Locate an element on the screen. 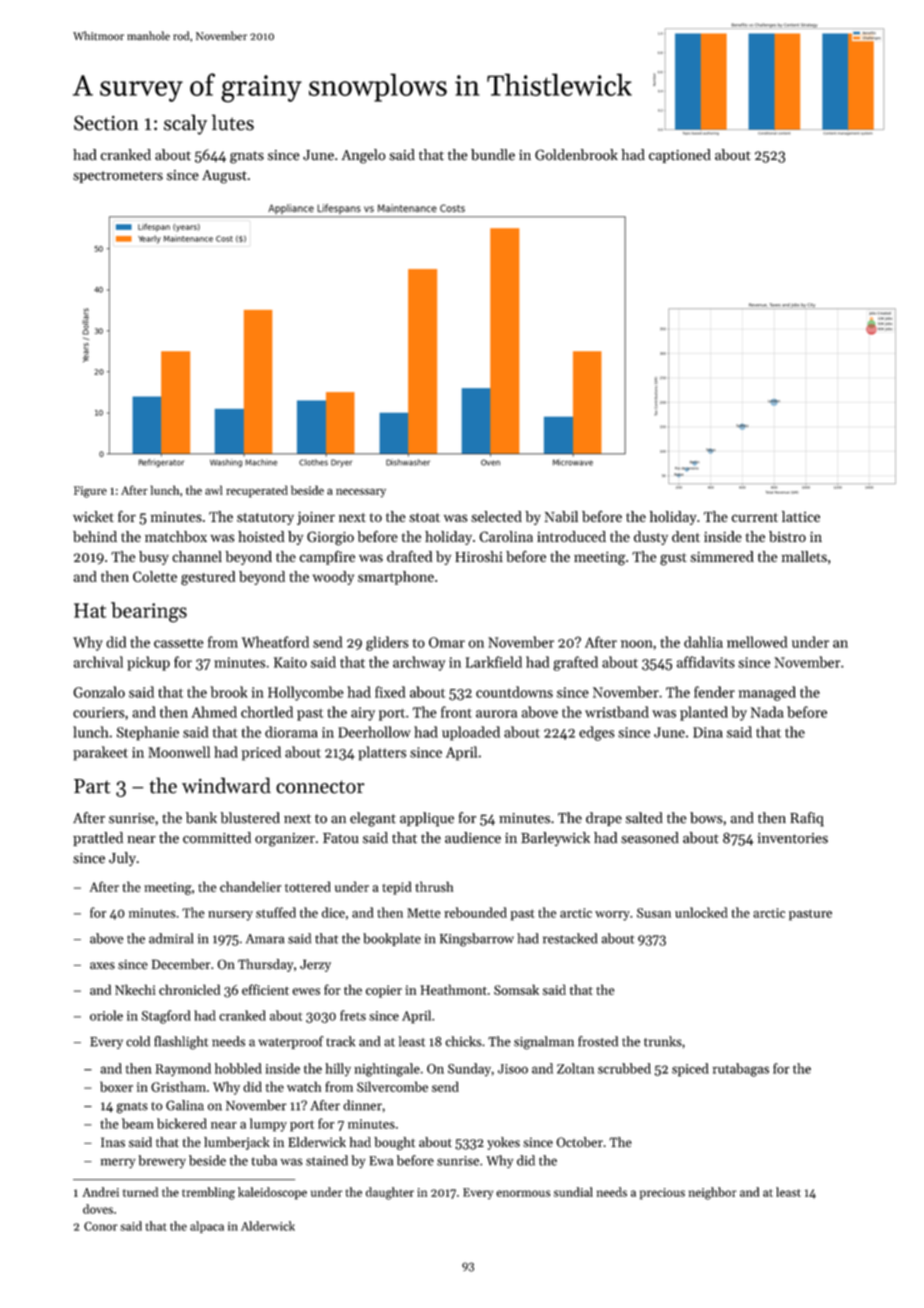 The image size is (924, 1308). necessary is located at coordinates (361, 493).
